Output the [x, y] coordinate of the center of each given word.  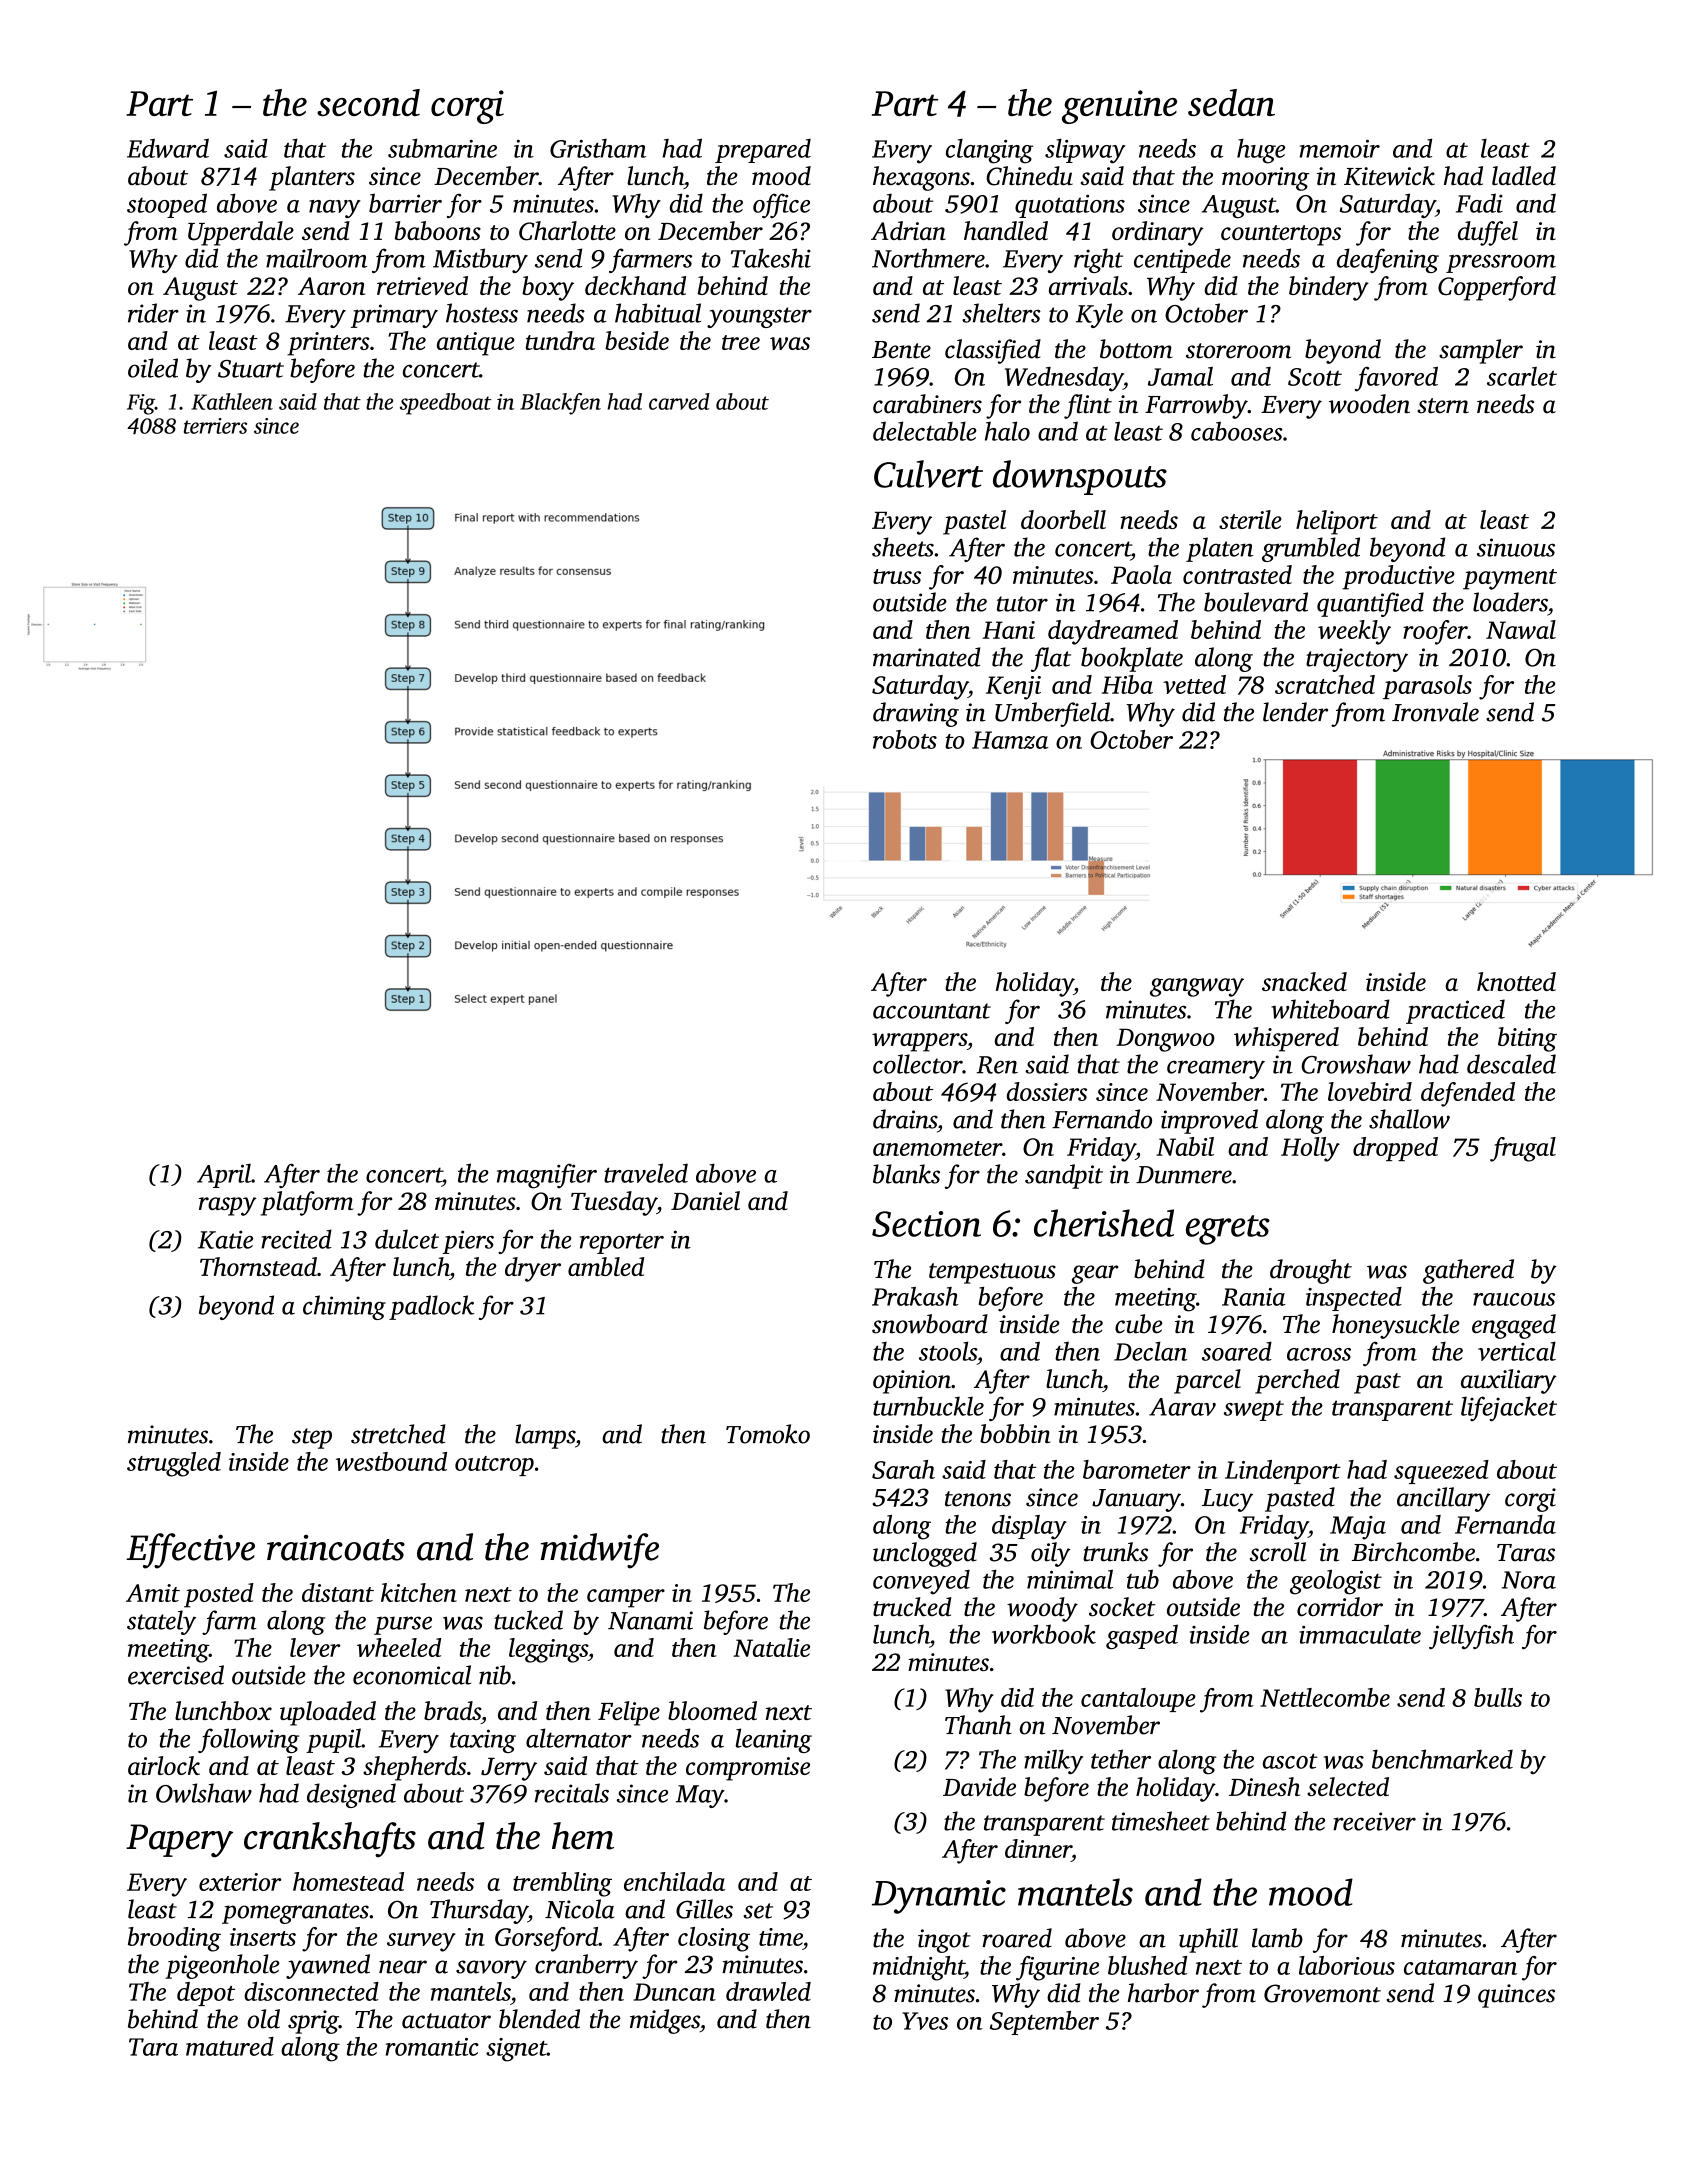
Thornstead [258, 1266]
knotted [1516, 981]
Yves [925, 2021]
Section [926, 1224]
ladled [1524, 176]
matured [230, 2046]
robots [905, 739]
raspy [227, 1206]
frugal [1523, 1149]
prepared [763, 151]
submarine [442, 148]
